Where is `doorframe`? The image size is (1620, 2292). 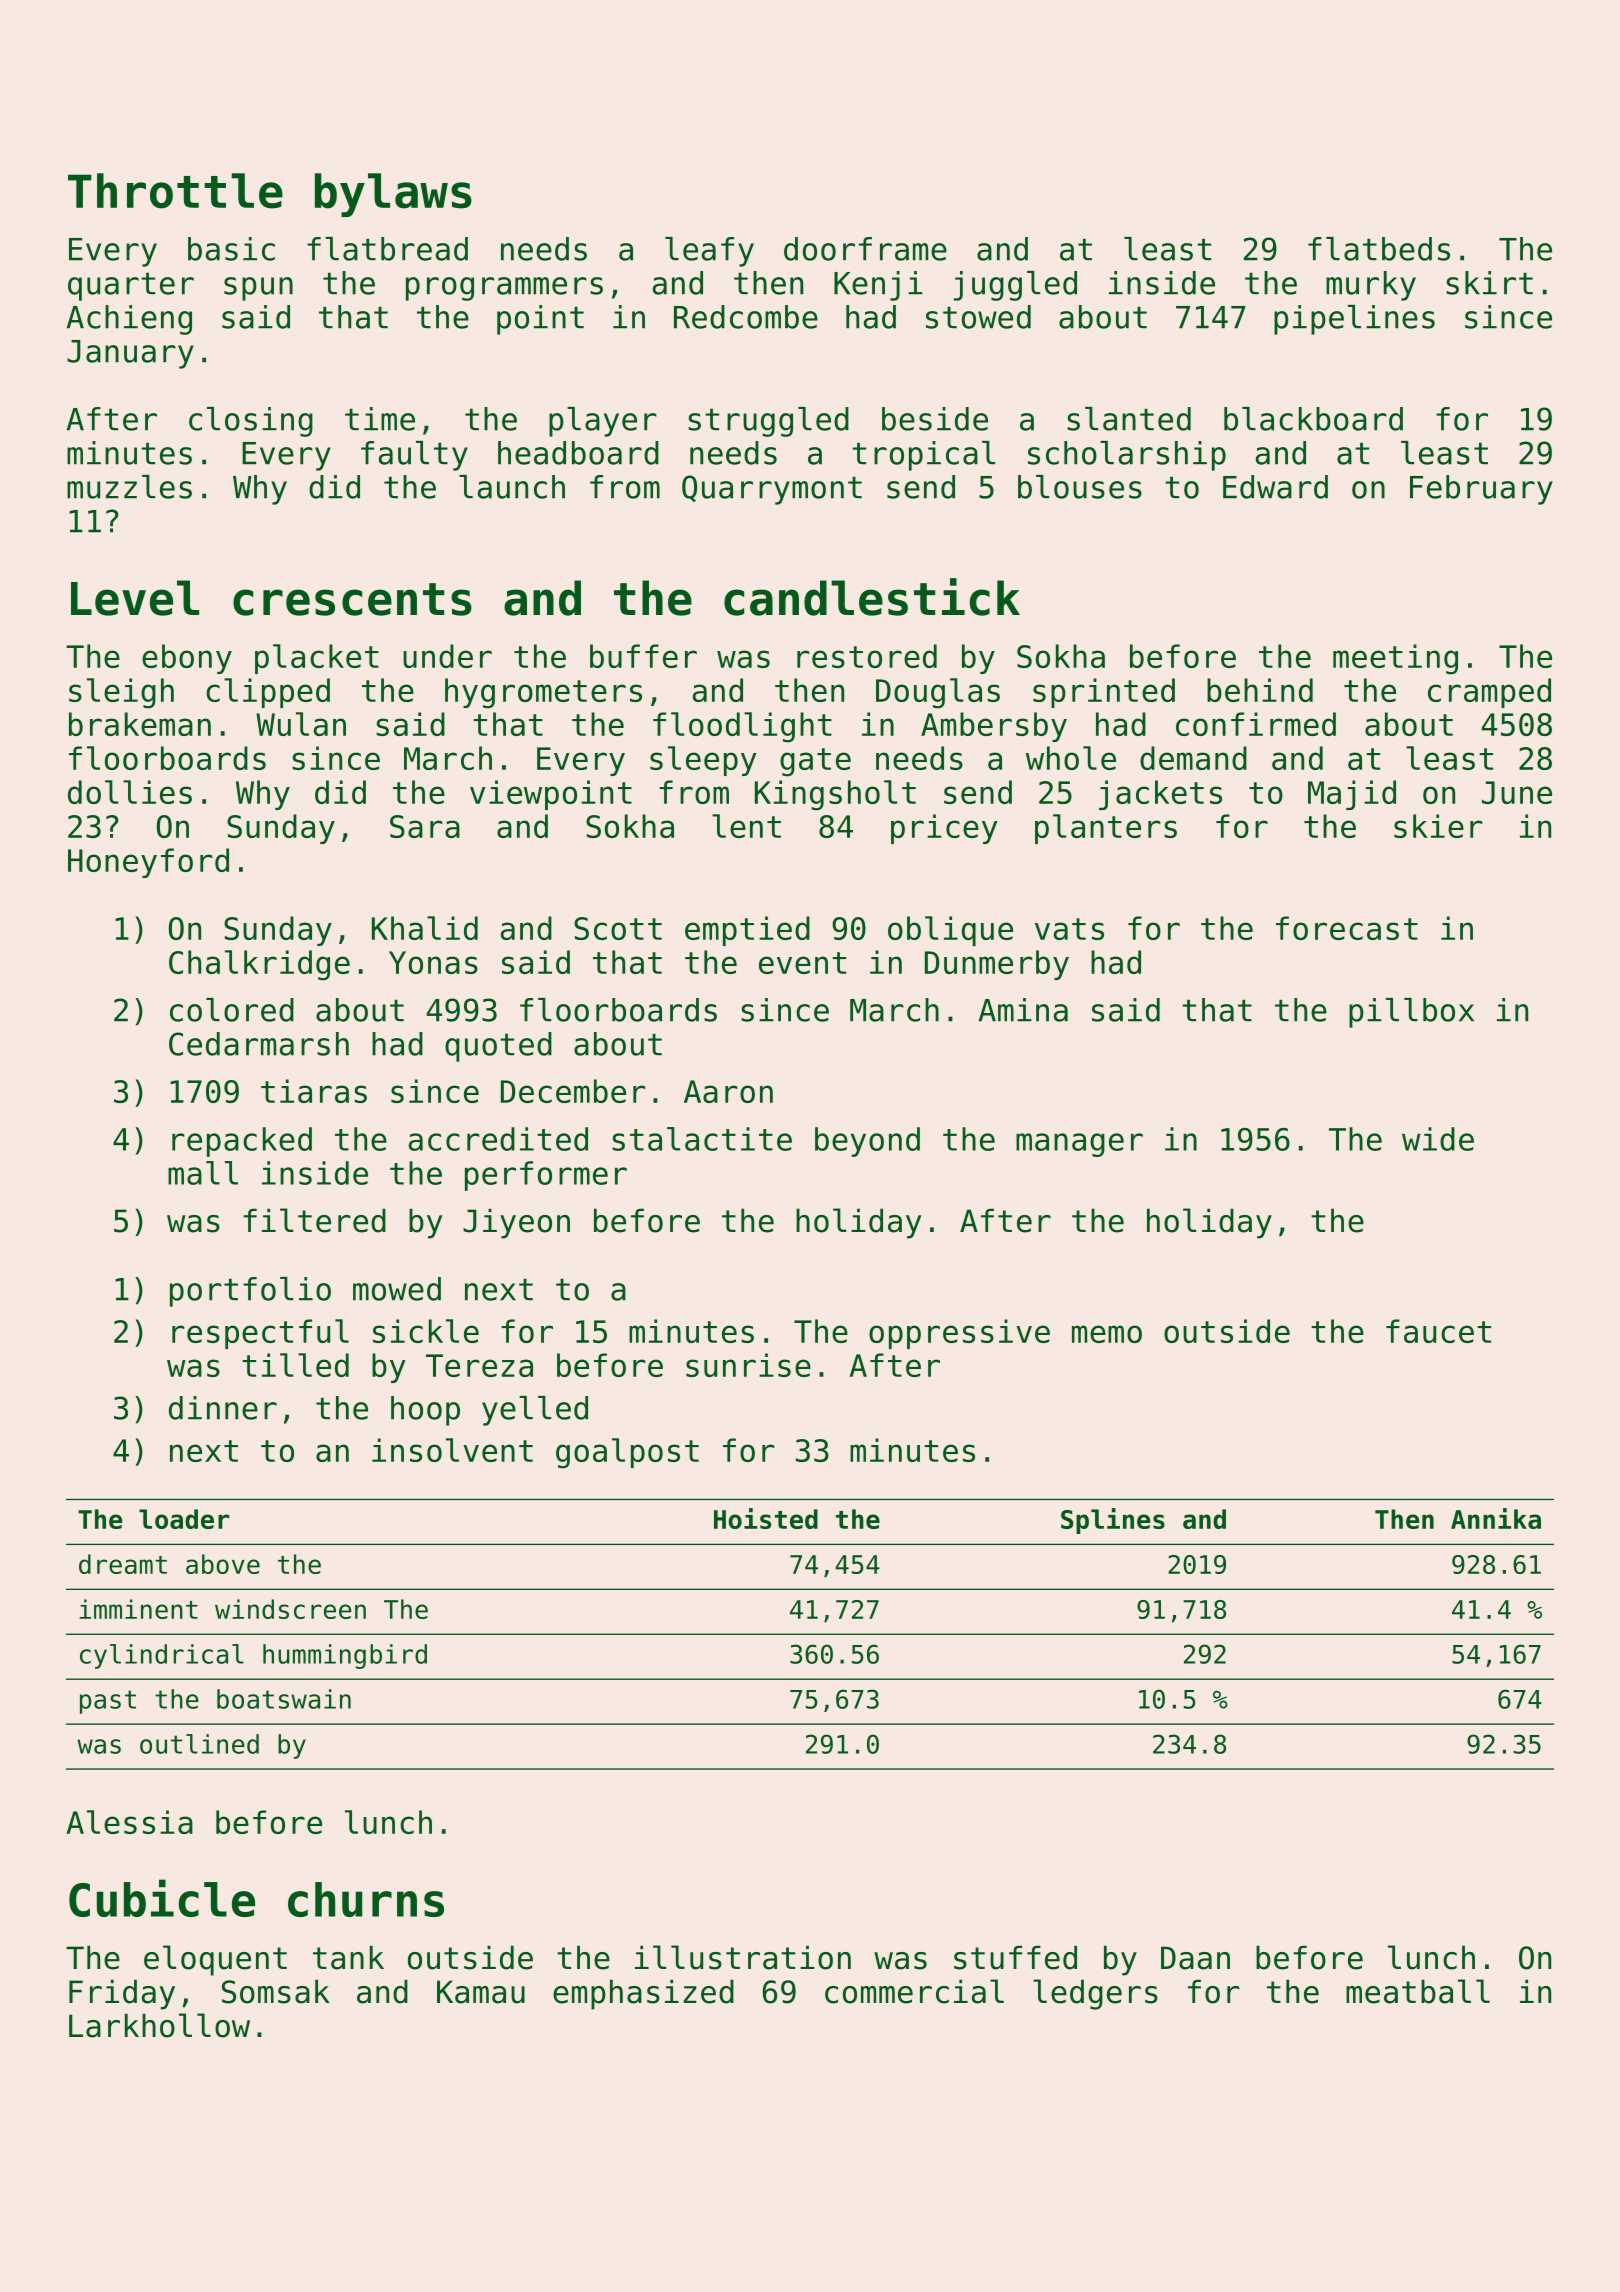
doorframe is located at coordinates (865, 249).
